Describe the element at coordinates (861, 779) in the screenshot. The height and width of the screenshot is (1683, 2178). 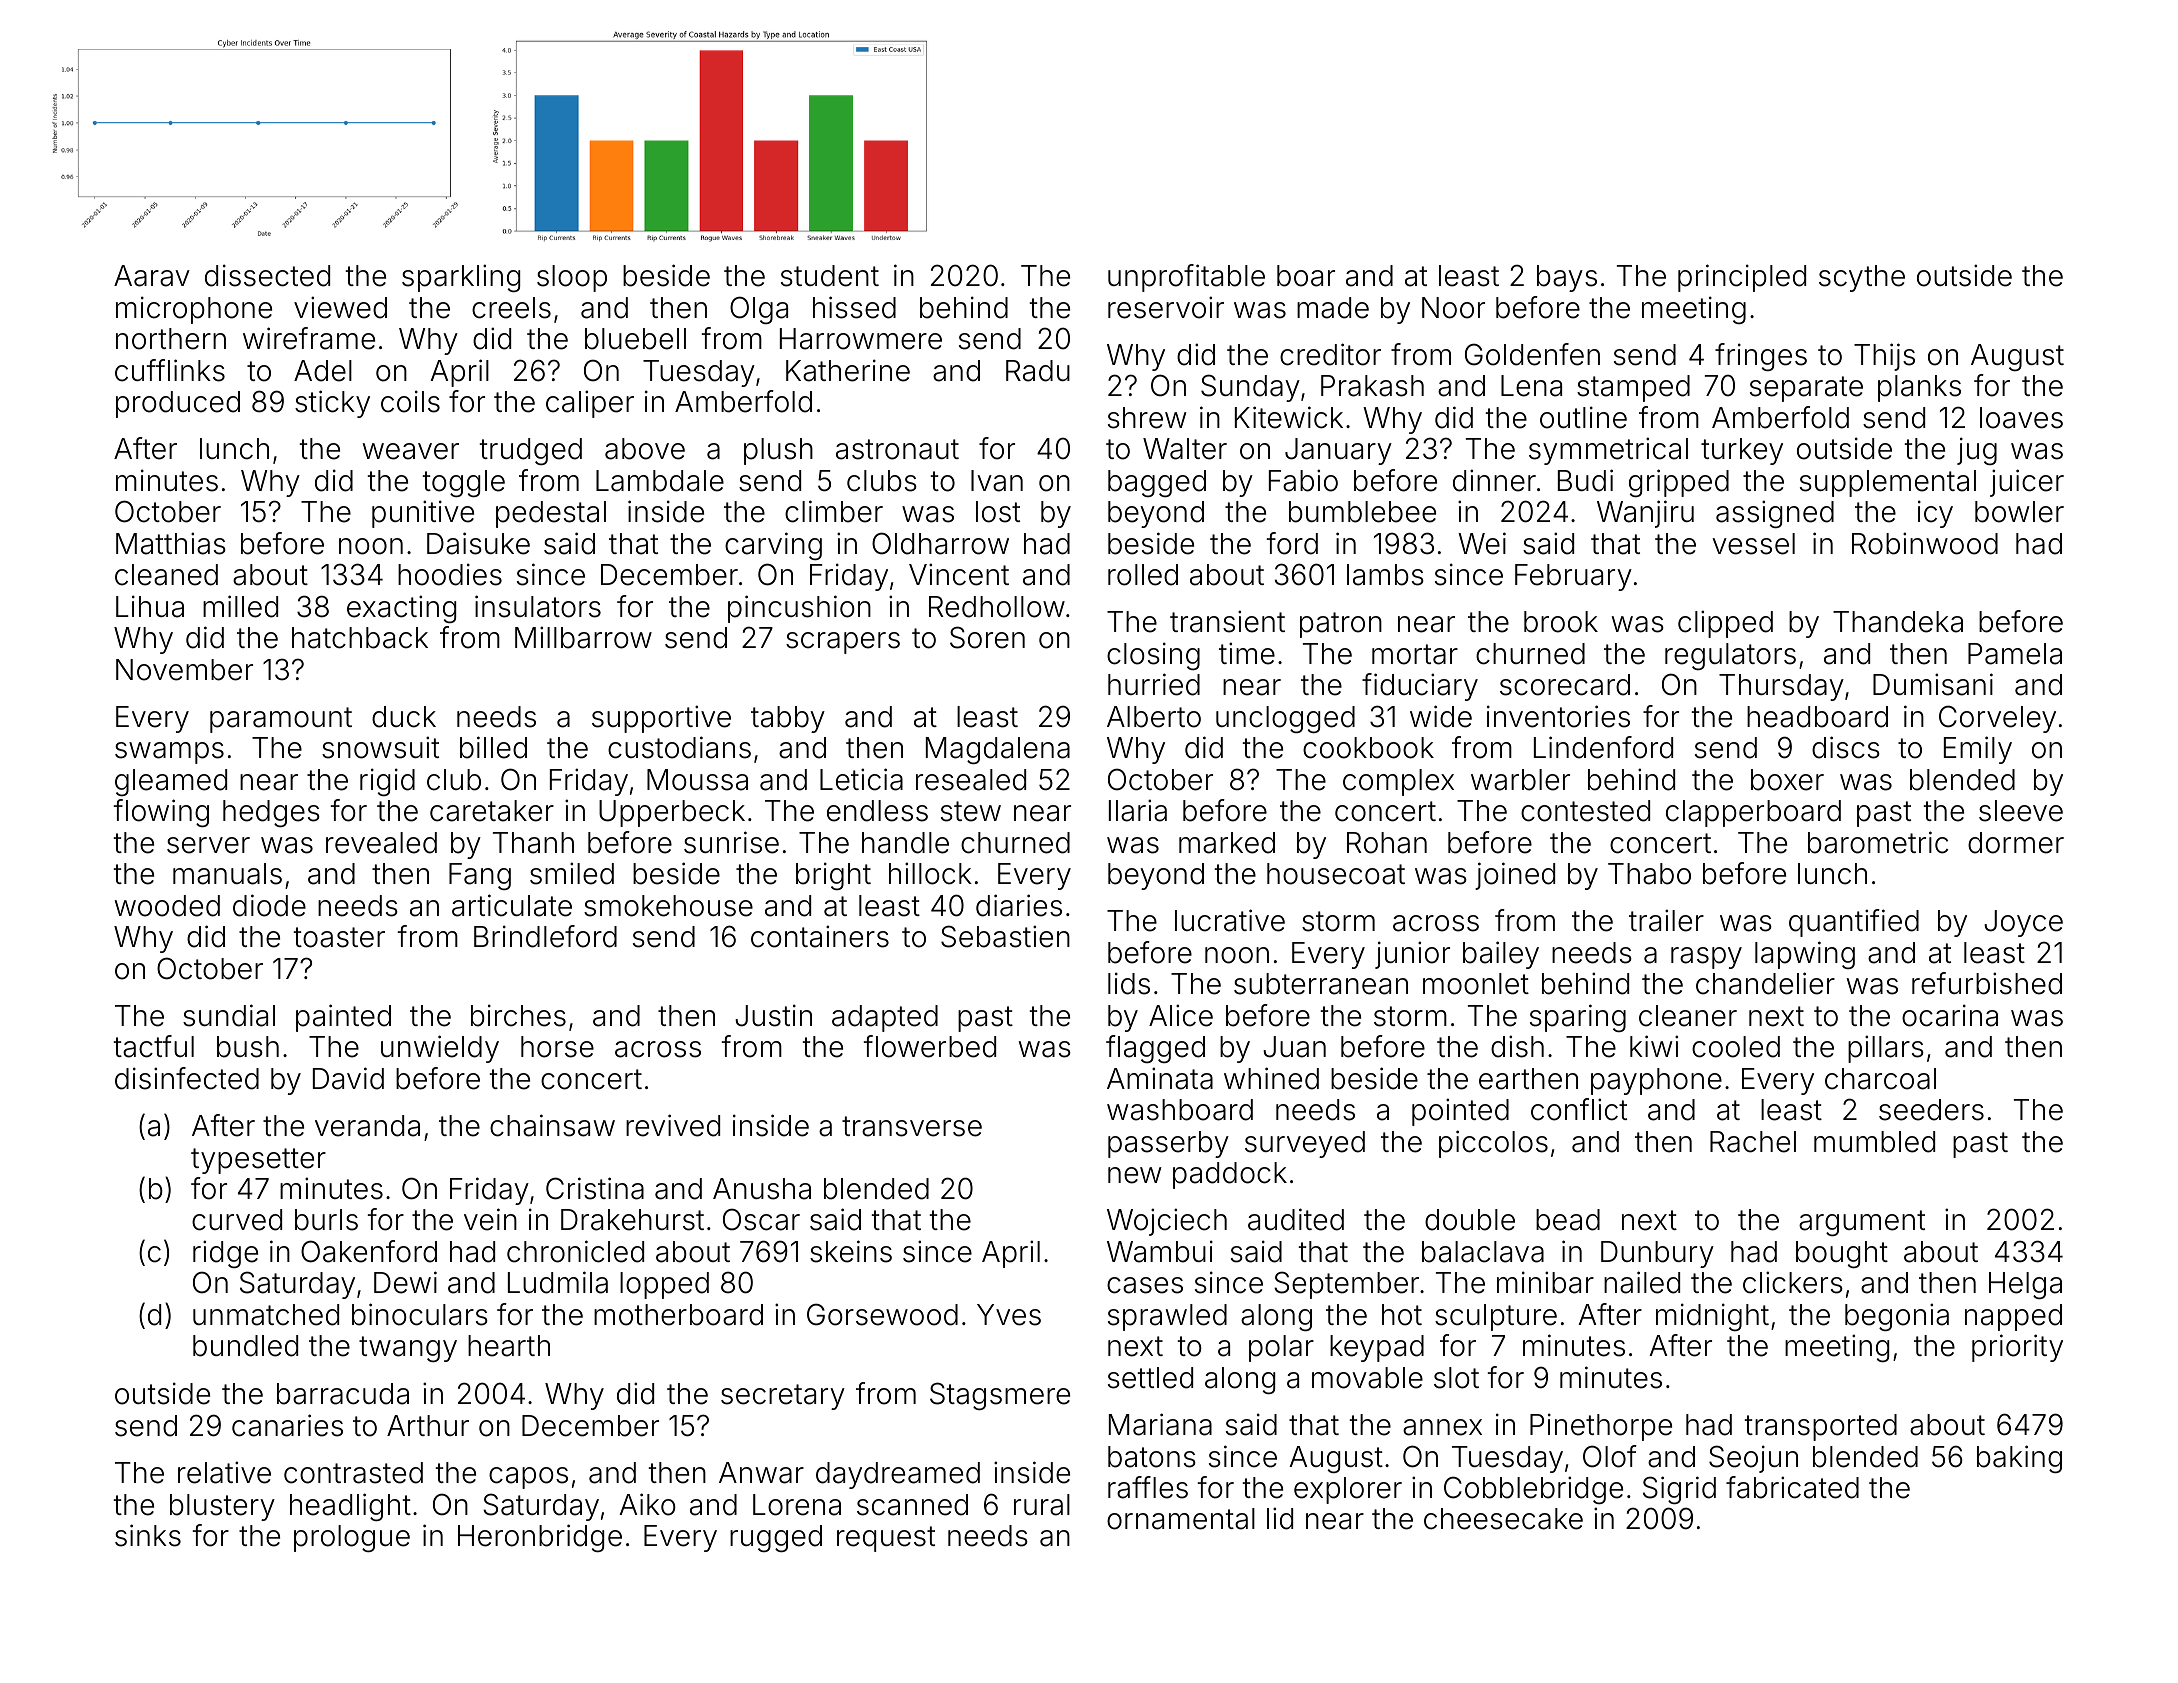
I see `Leticia` at that location.
